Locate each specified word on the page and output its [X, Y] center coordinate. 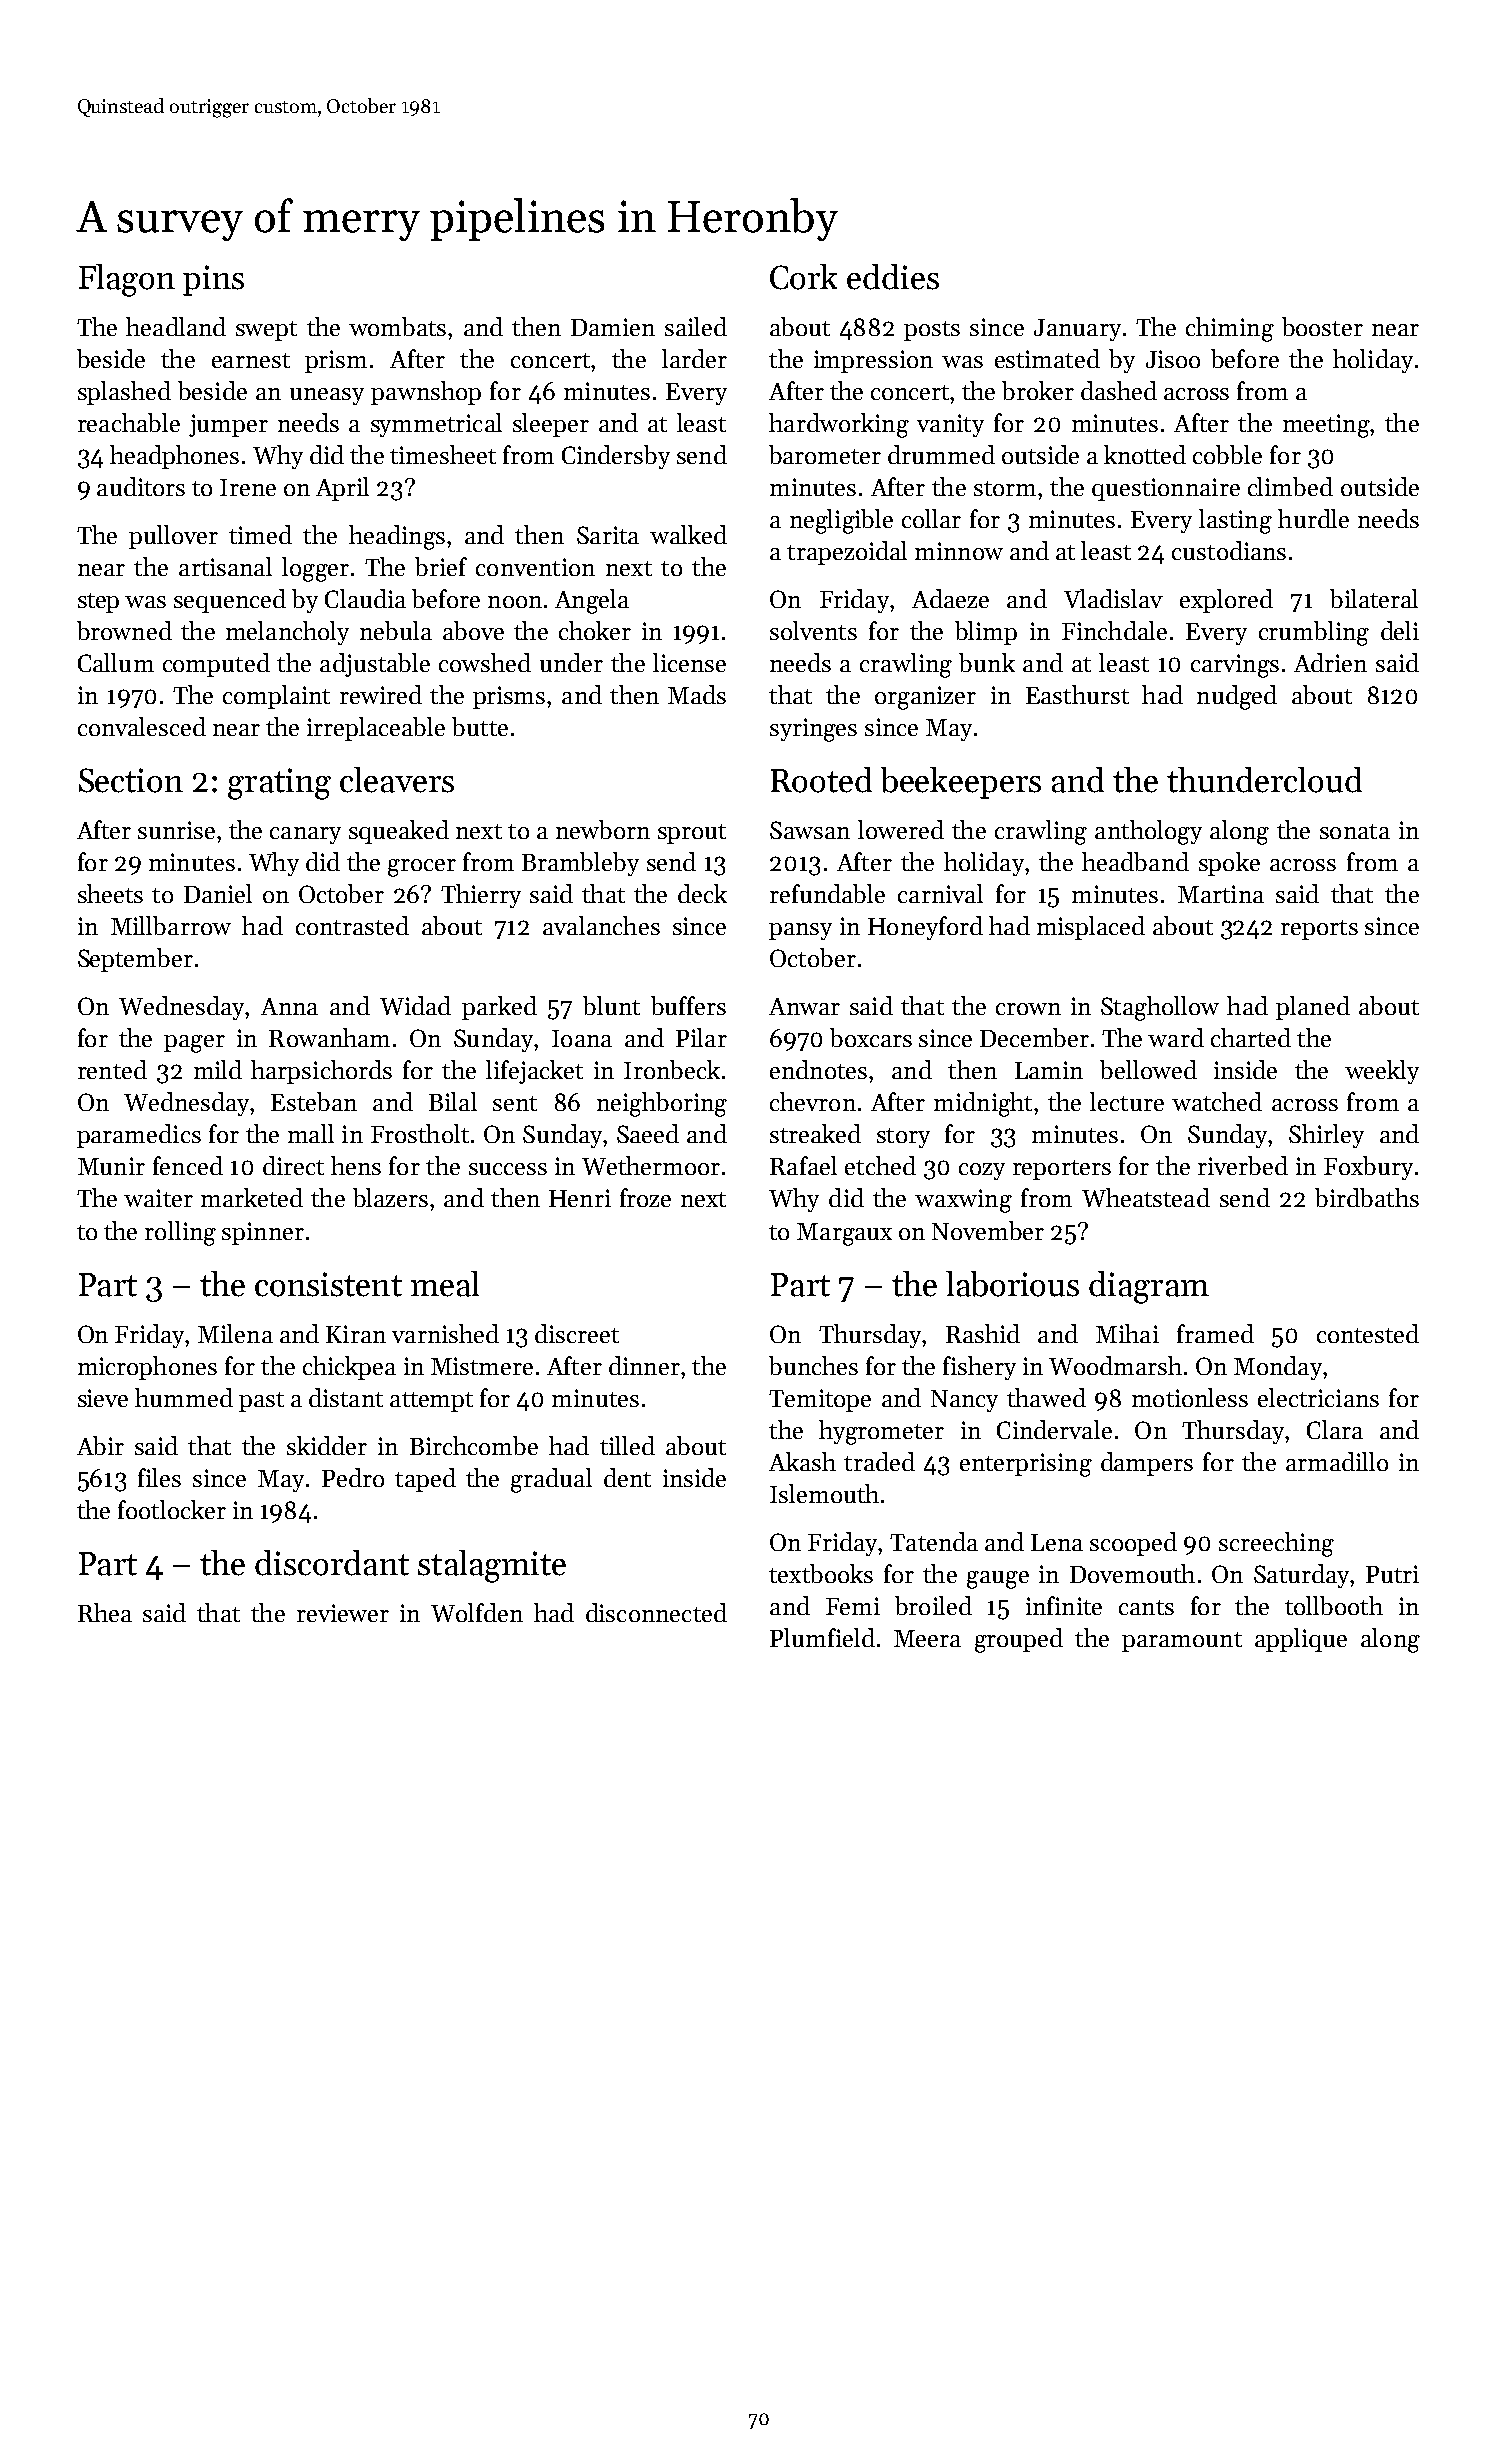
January [1077, 330]
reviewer [343, 1613]
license [689, 662]
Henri [580, 1198]
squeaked [399, 832]
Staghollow [1160, 1008]
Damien [613, 327]
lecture [1127, 1101]
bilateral [1374, 598]
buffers [688, 1005]
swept [266, 331]
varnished [445, 1333]
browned [124, 630]
